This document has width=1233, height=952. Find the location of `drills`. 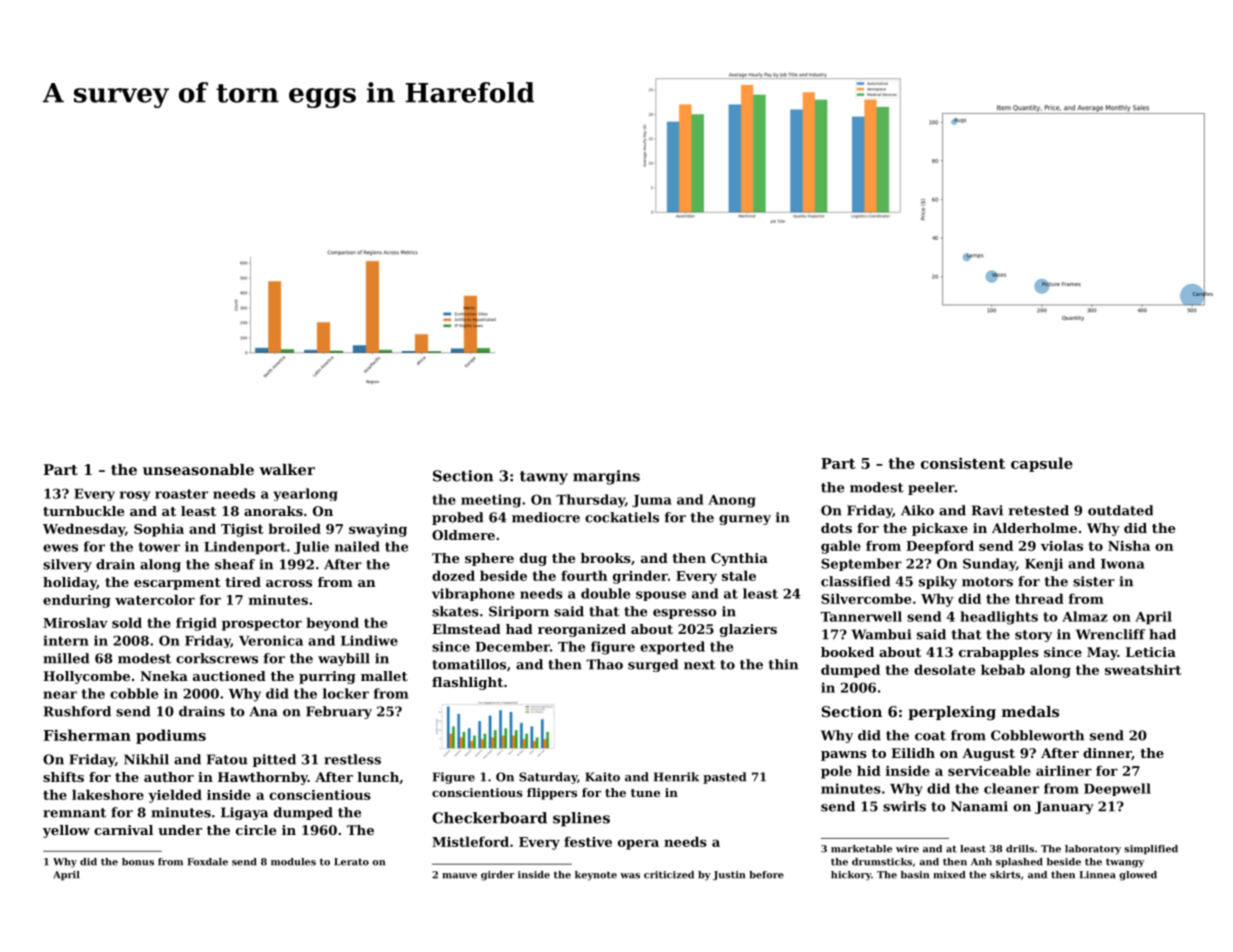

drills is located at coordinates (1020, 849).
